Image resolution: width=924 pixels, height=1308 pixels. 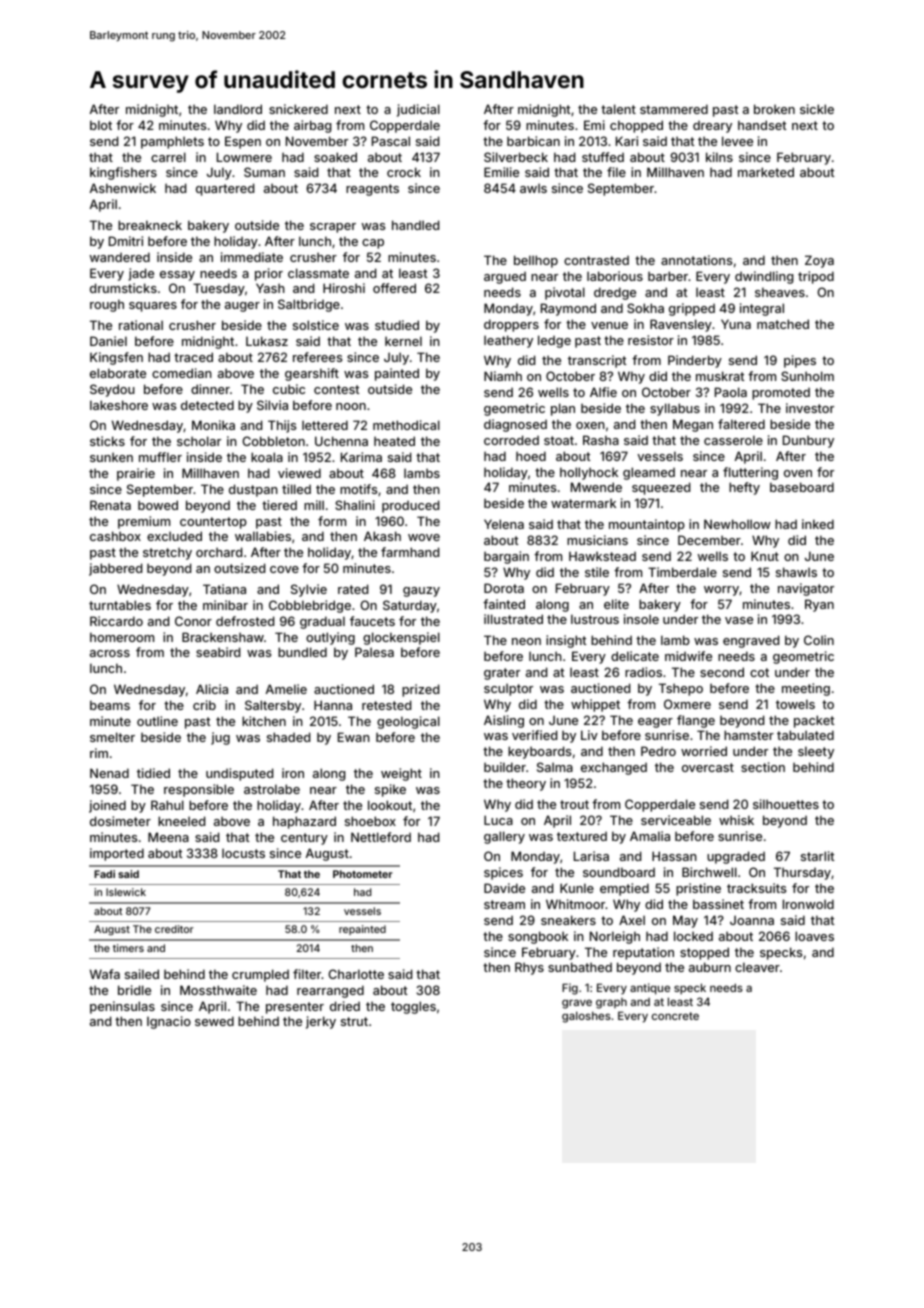 I want to click on blot, so click(x=101, y=125).
